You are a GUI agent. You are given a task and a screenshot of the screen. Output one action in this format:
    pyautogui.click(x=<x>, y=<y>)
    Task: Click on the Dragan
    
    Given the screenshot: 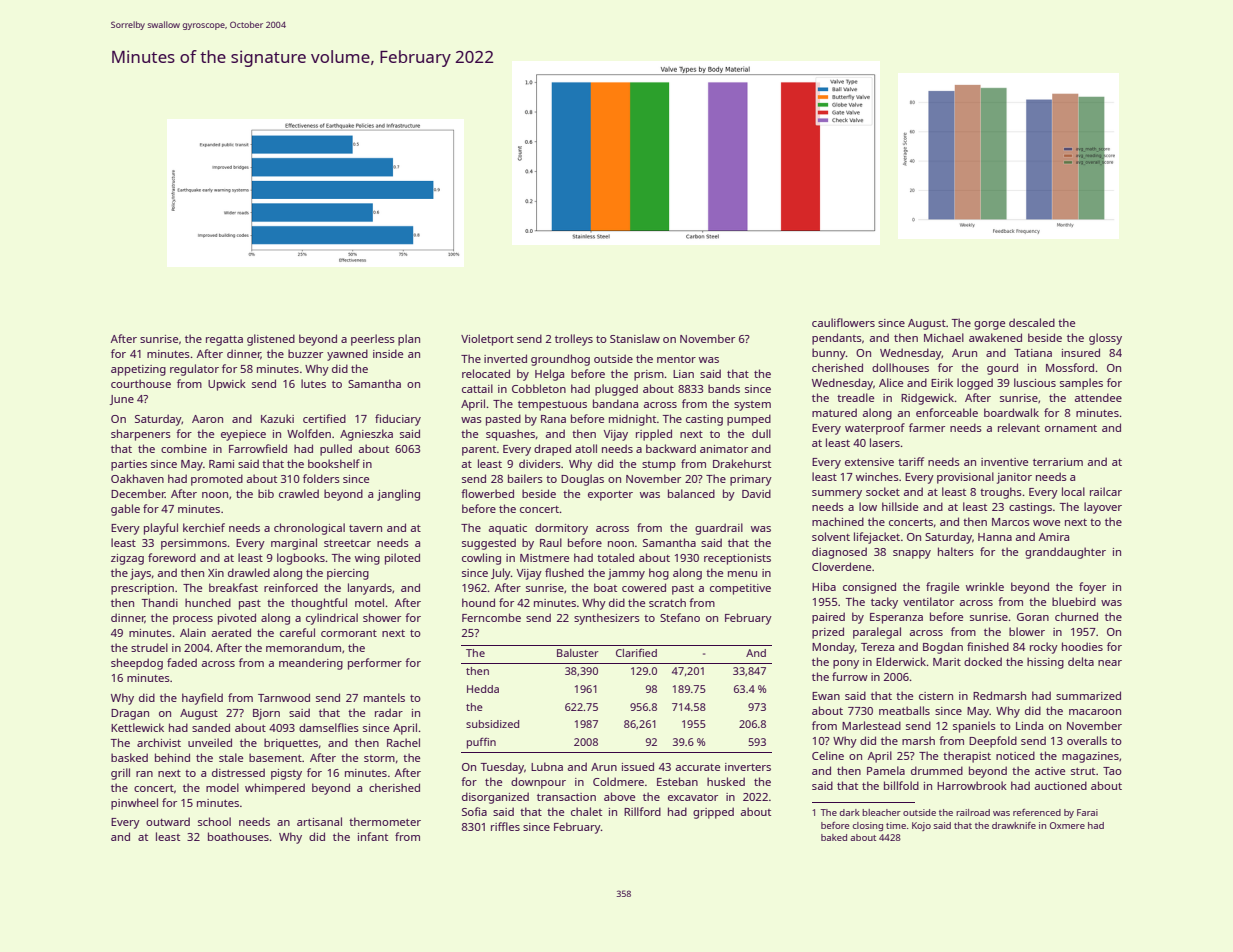 What is the action you would take?
    pyautogui.click(x=130, y=714)
